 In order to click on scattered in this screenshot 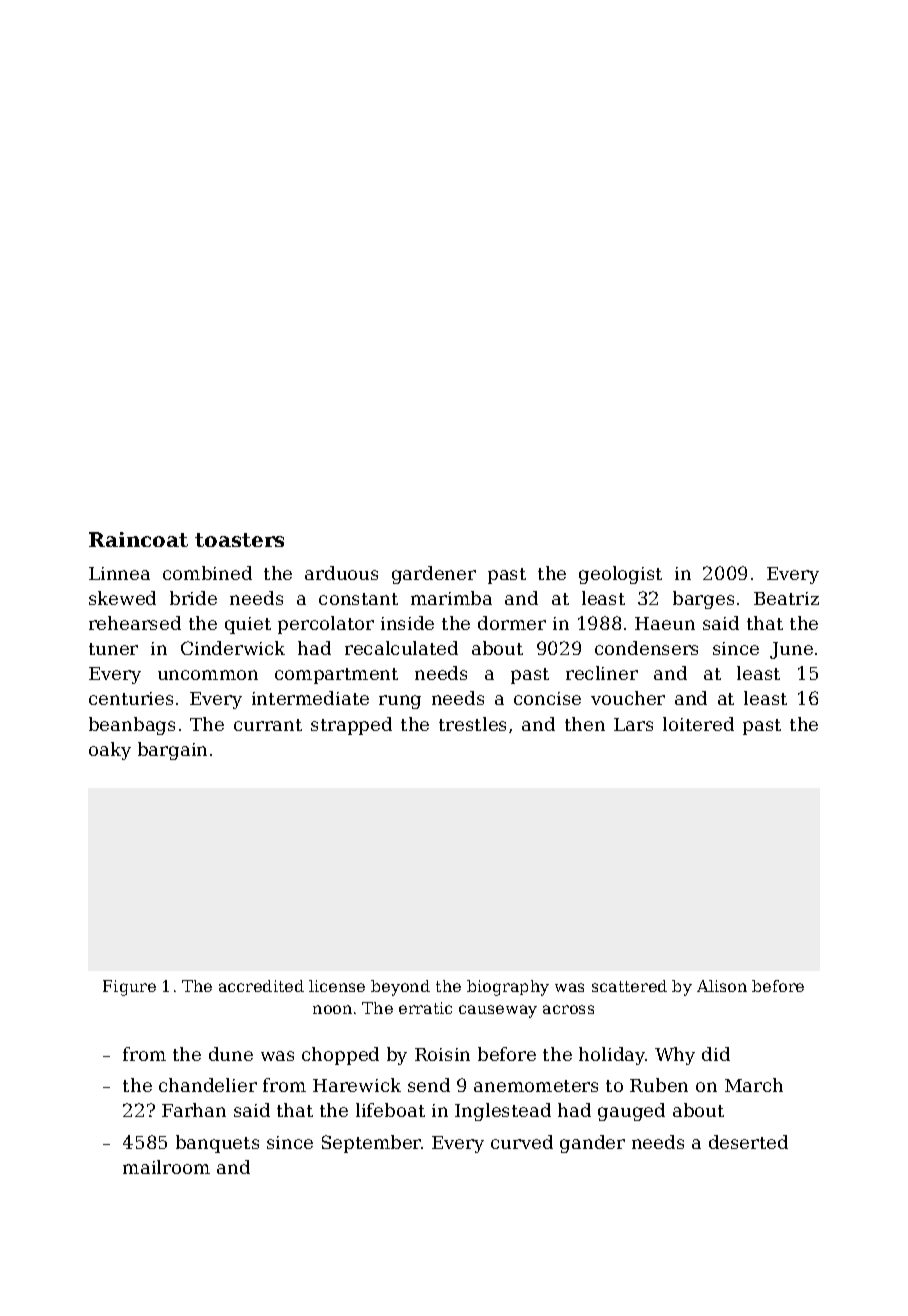, I will do `click(629, 986)`.
